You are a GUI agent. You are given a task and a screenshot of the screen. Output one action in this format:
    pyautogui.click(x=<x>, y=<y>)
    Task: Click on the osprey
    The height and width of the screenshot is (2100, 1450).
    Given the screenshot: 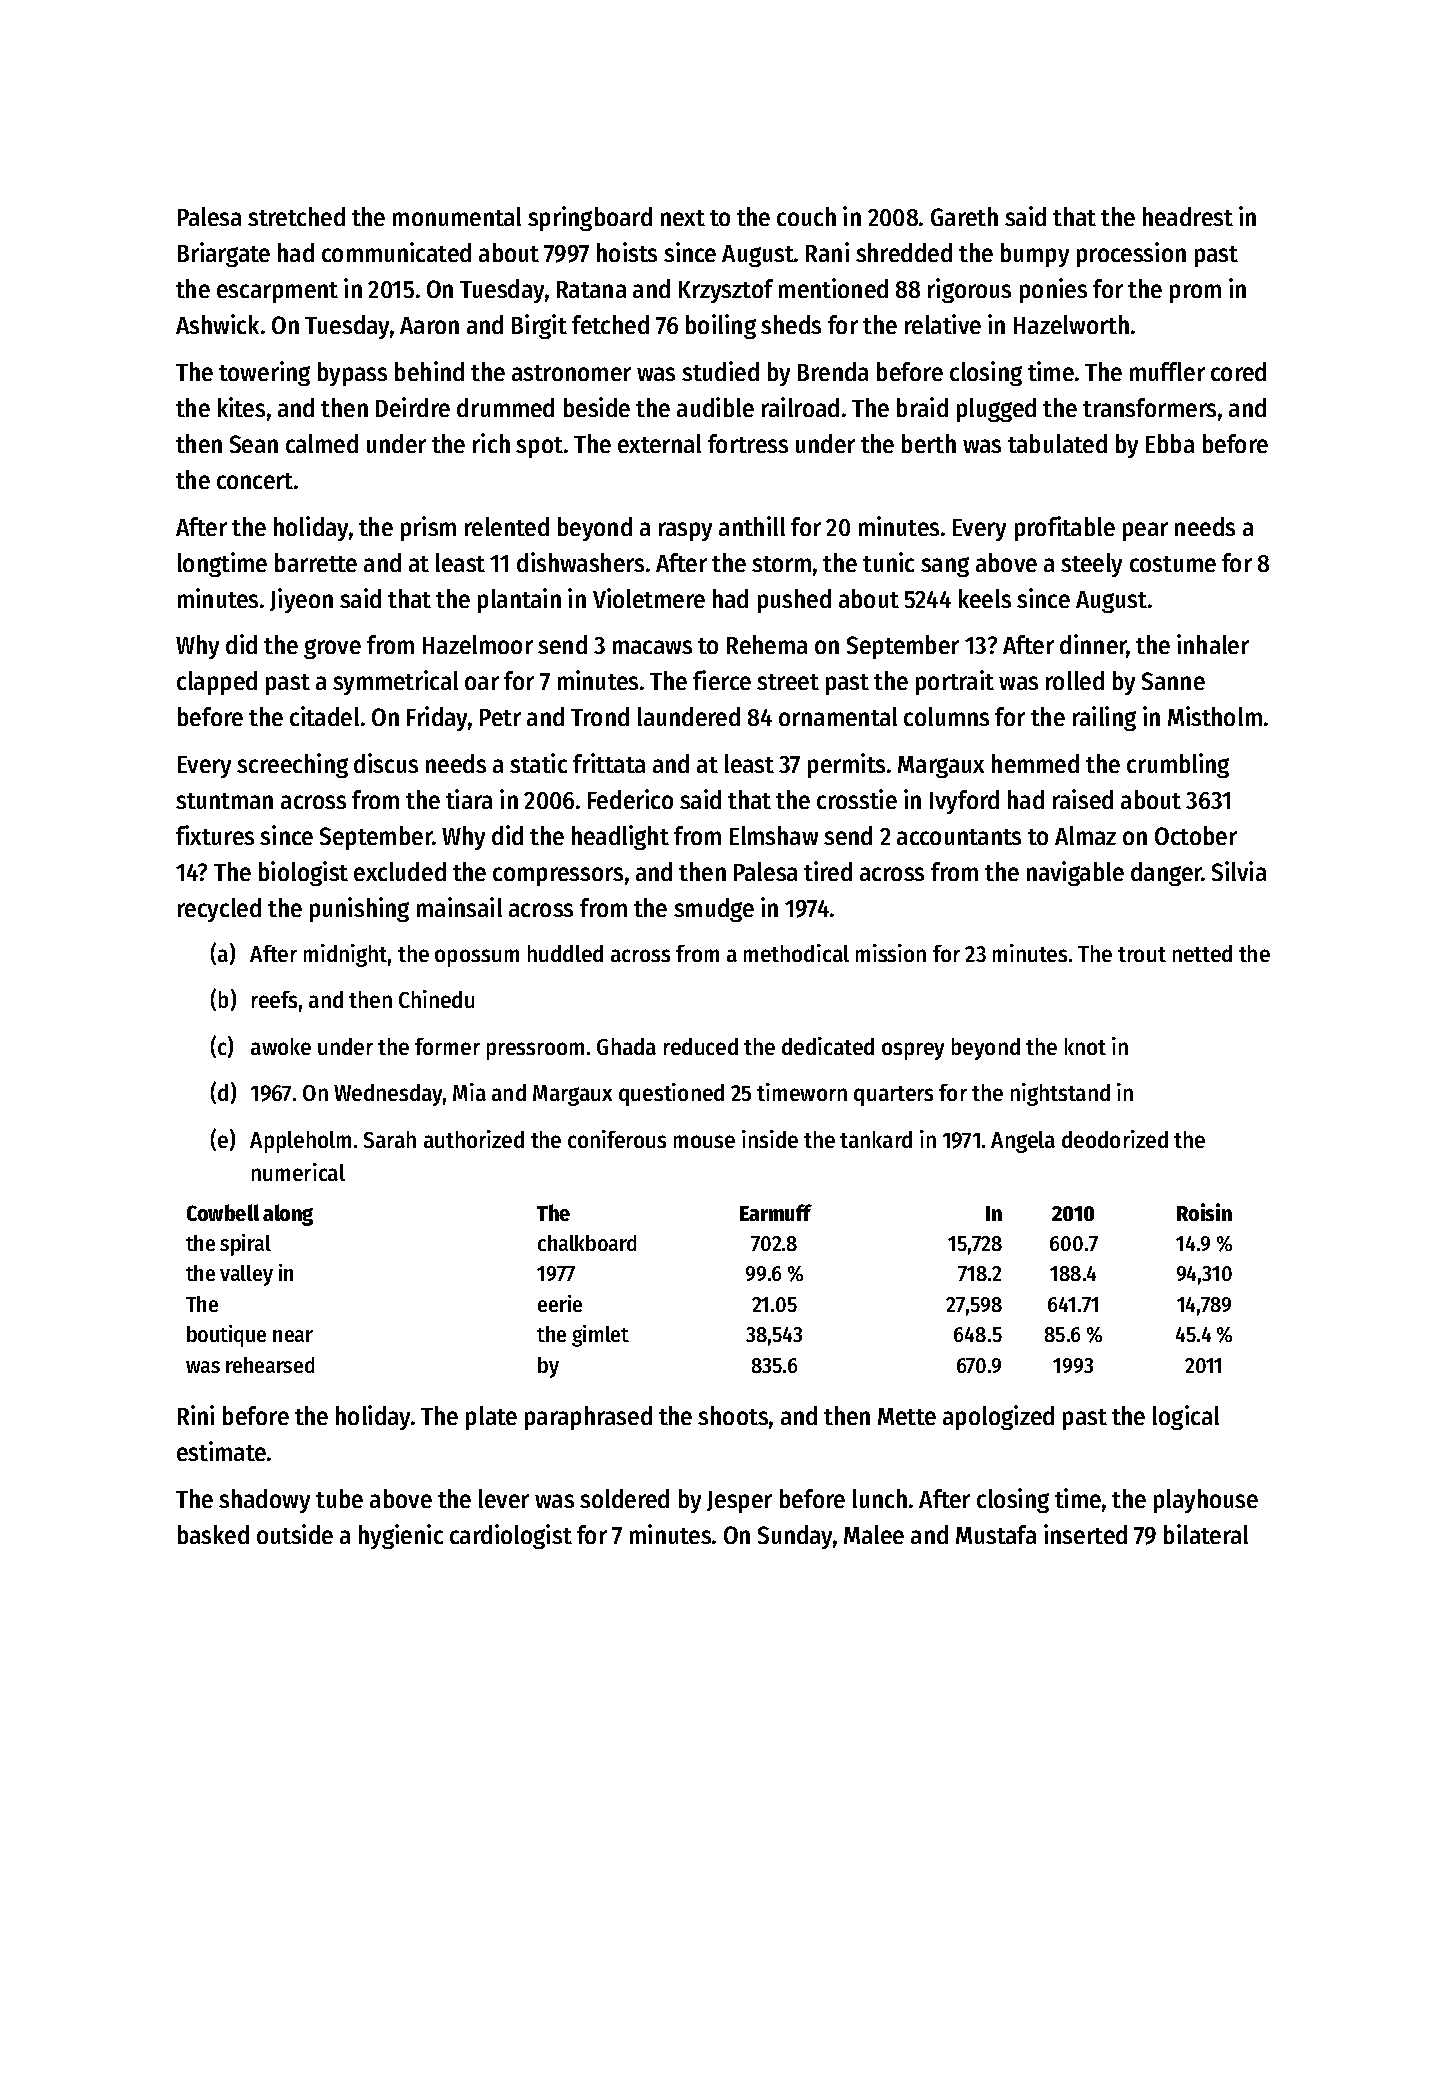 What is the action you would take?
    pyautogui.click(x=913, y=1051)
